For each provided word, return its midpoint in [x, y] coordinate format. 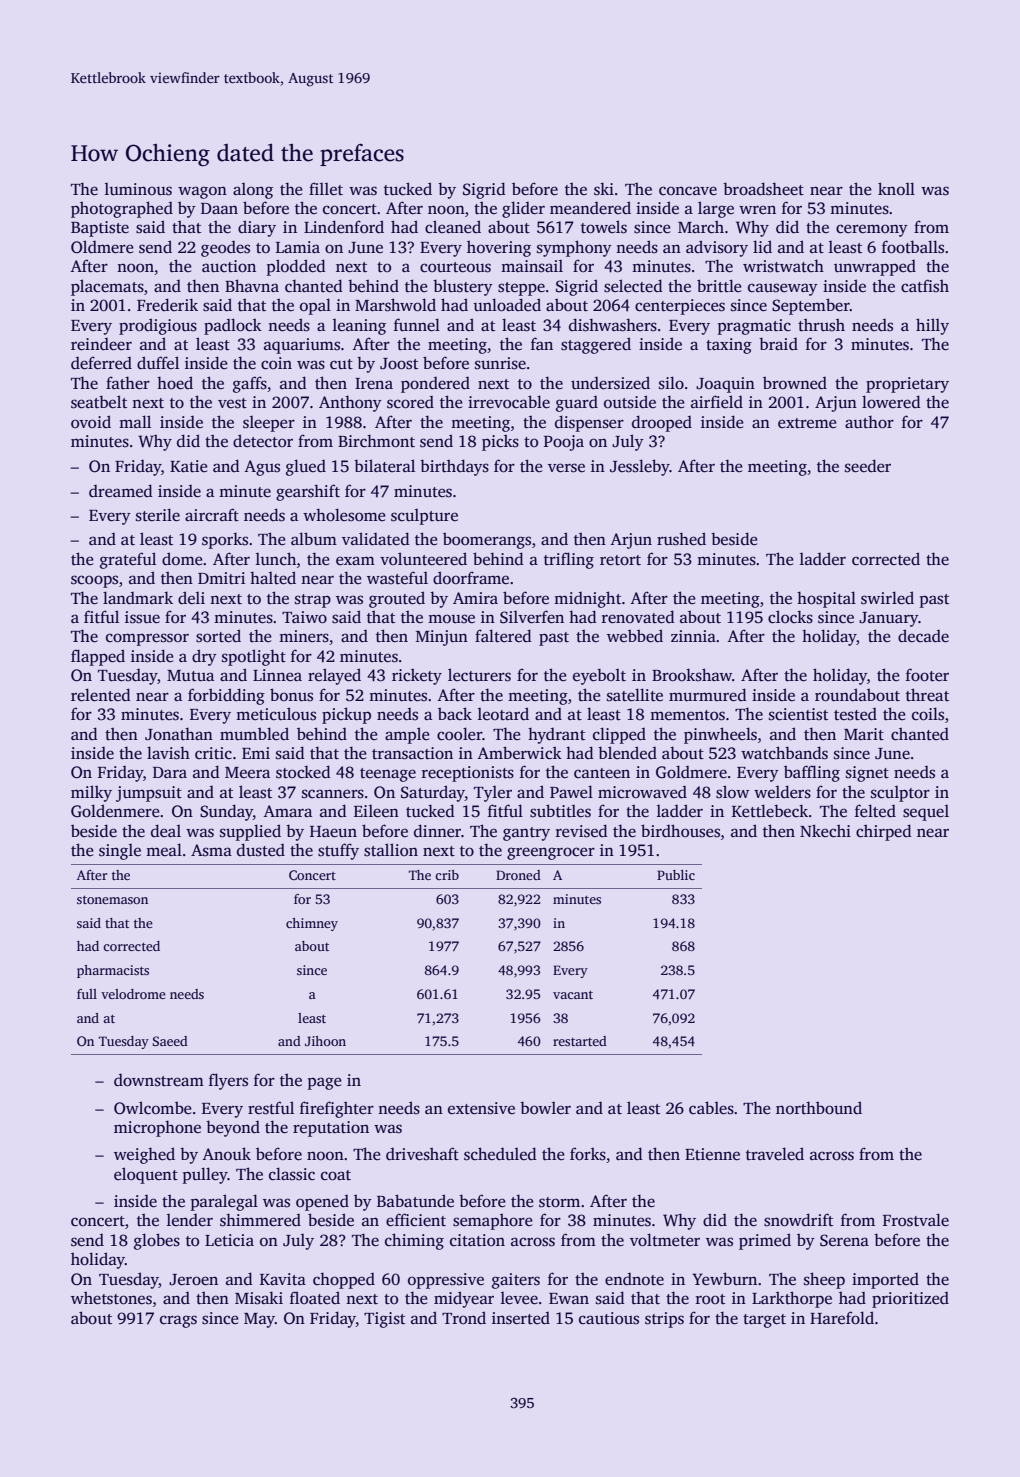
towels [604, 227]
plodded [296, 267]
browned [795, 383]
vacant [573, 995]
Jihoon [325, 1041]
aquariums [302, 346]
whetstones [111, 1298]
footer [927, 675]
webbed [635, 636]
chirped [884, 832]
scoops [94, 581]
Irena [374, 384]
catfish [925, 286]
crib [447, 875]
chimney [312, 924]
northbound [819, 1108]
